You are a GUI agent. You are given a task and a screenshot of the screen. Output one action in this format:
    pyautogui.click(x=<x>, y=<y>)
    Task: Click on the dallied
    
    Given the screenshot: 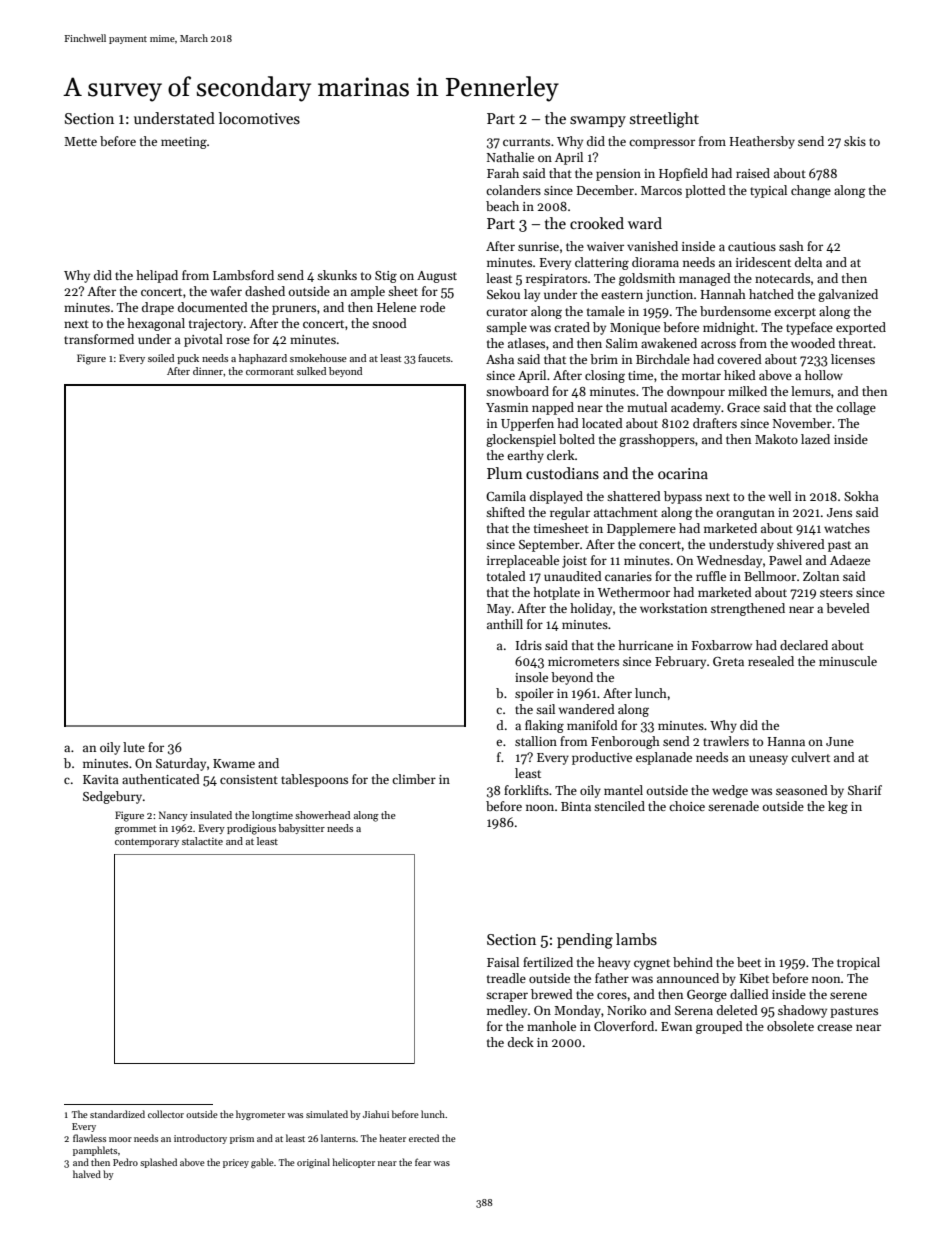 What is the action you would take?
    pyautogui.click(x=749, y=994)
